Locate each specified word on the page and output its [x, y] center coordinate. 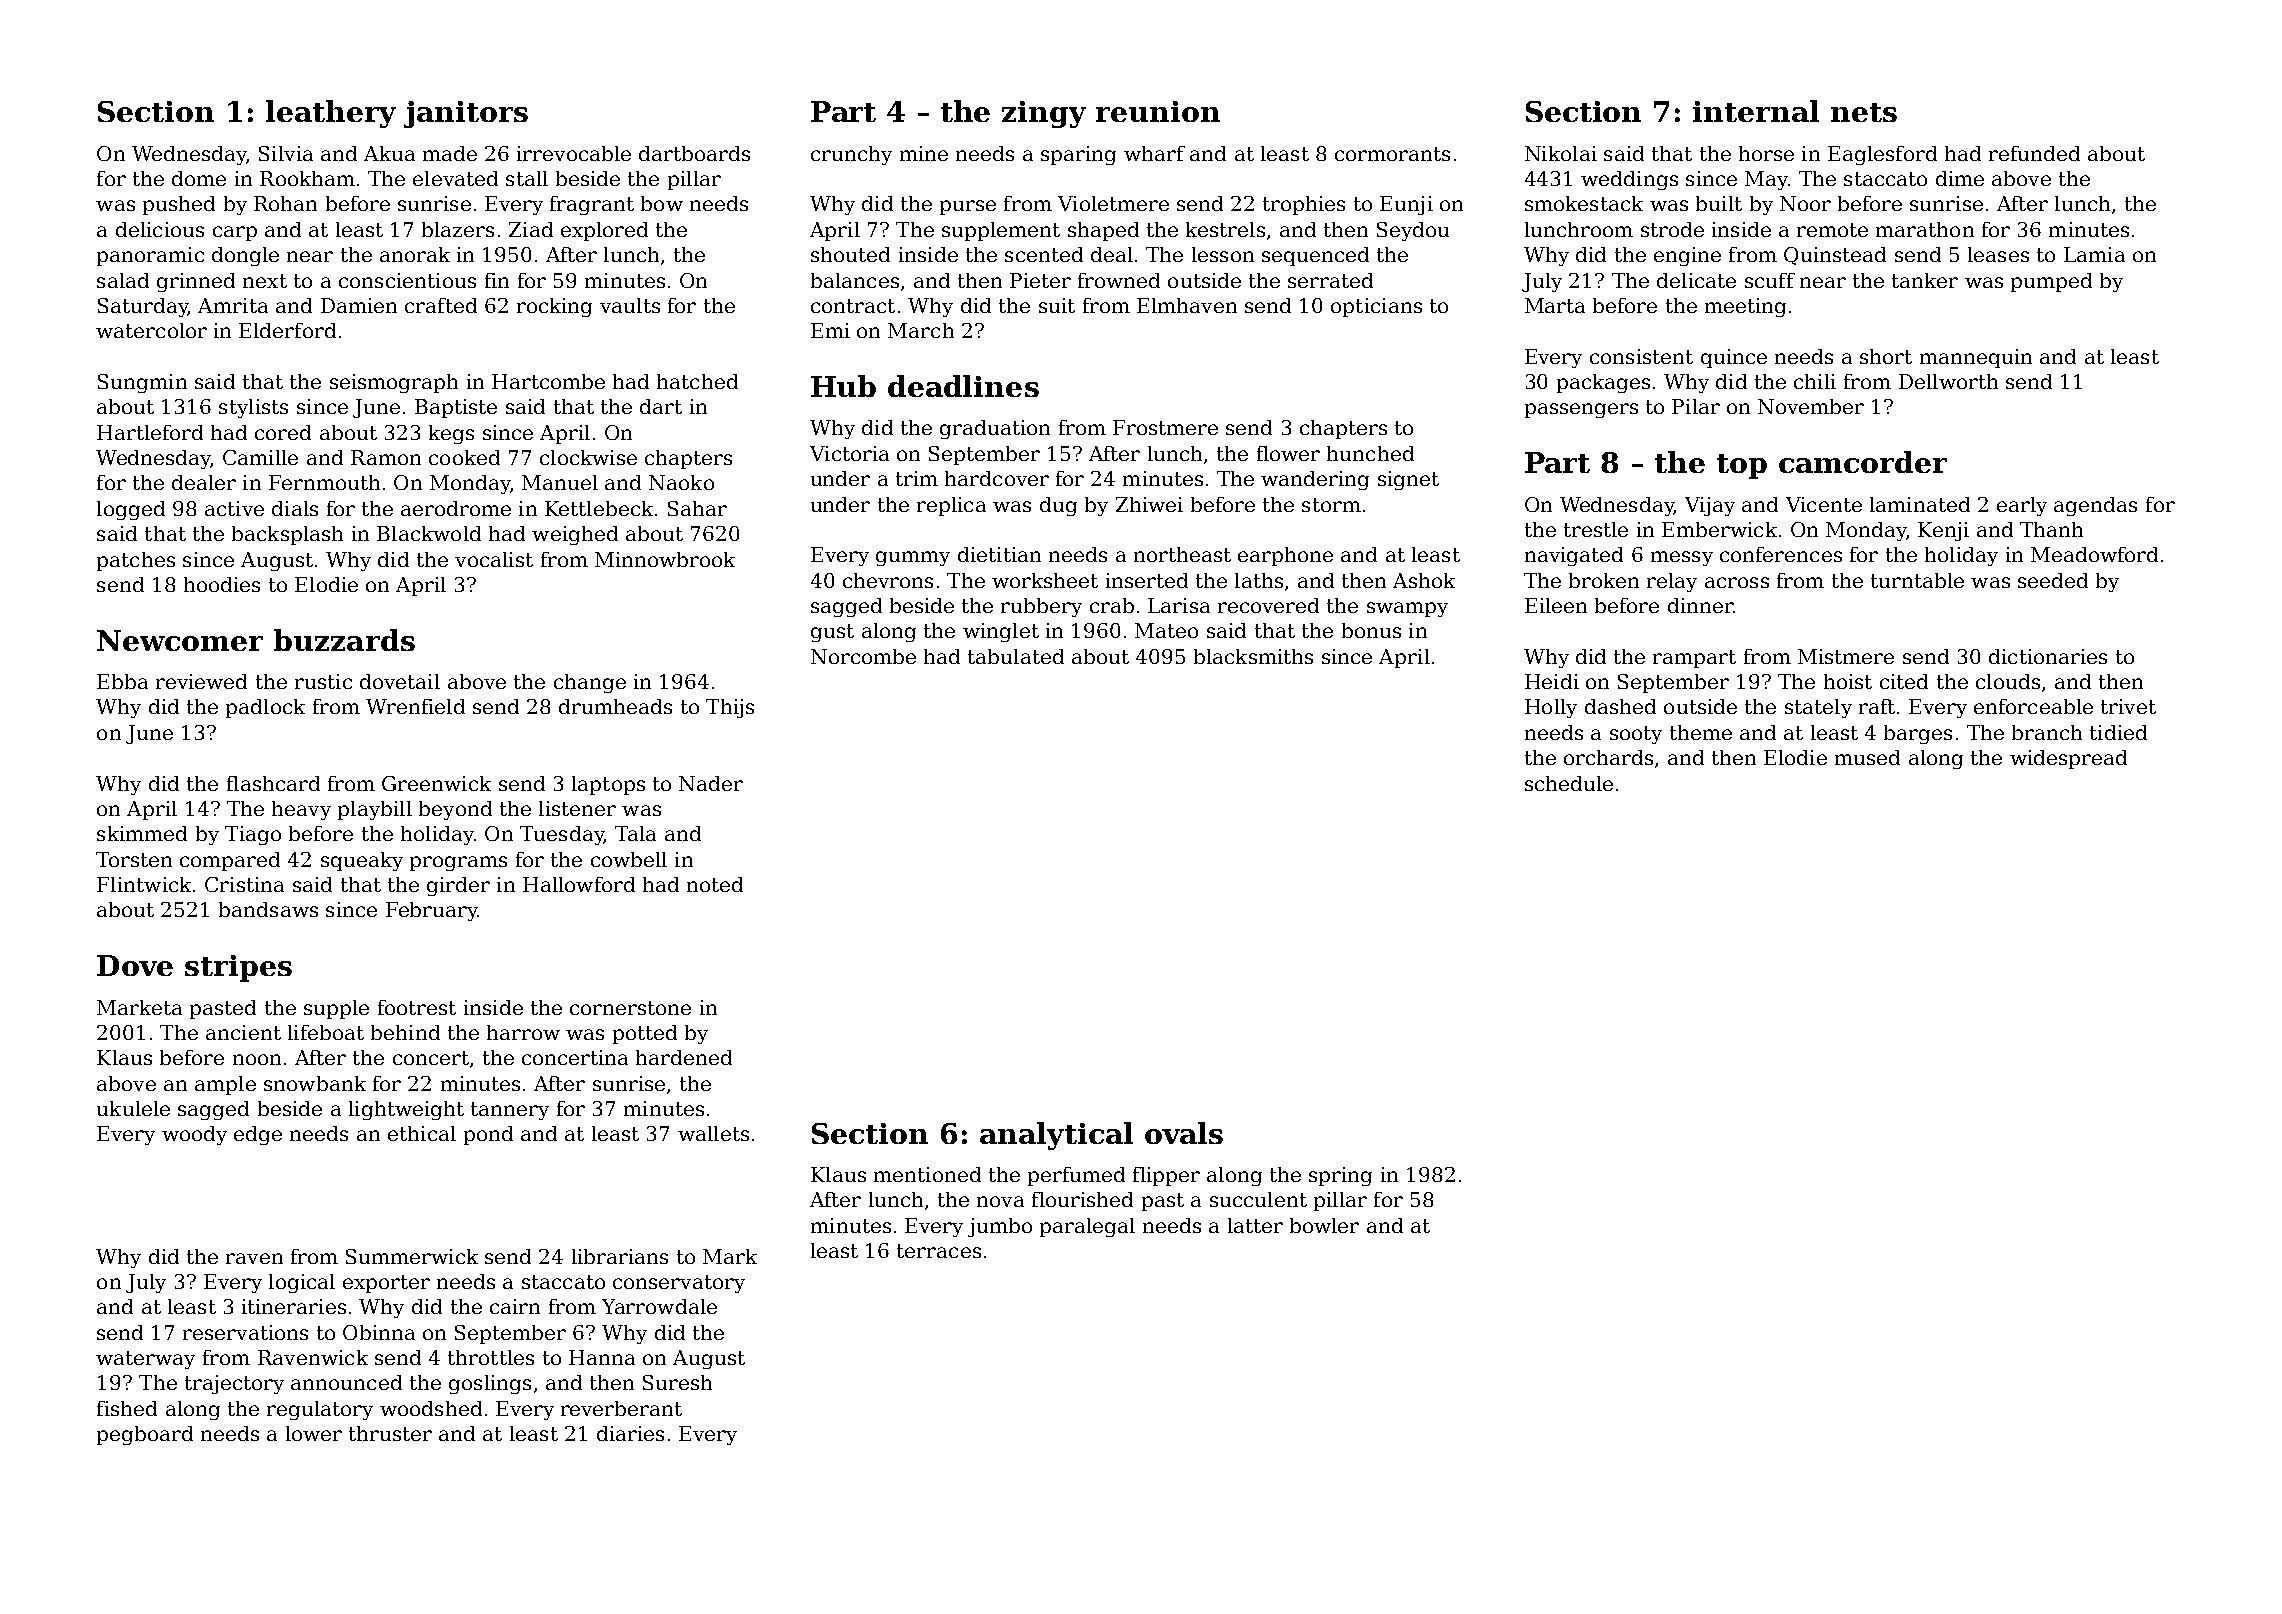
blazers [458, 229]
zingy [1044, 114]
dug [1058, 506]
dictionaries [2048, 656]
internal [1756, 111]
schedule [1569, 783]
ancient [243, 1032]
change [590, 683]
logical [302, 1283]
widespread [2068, 759]
